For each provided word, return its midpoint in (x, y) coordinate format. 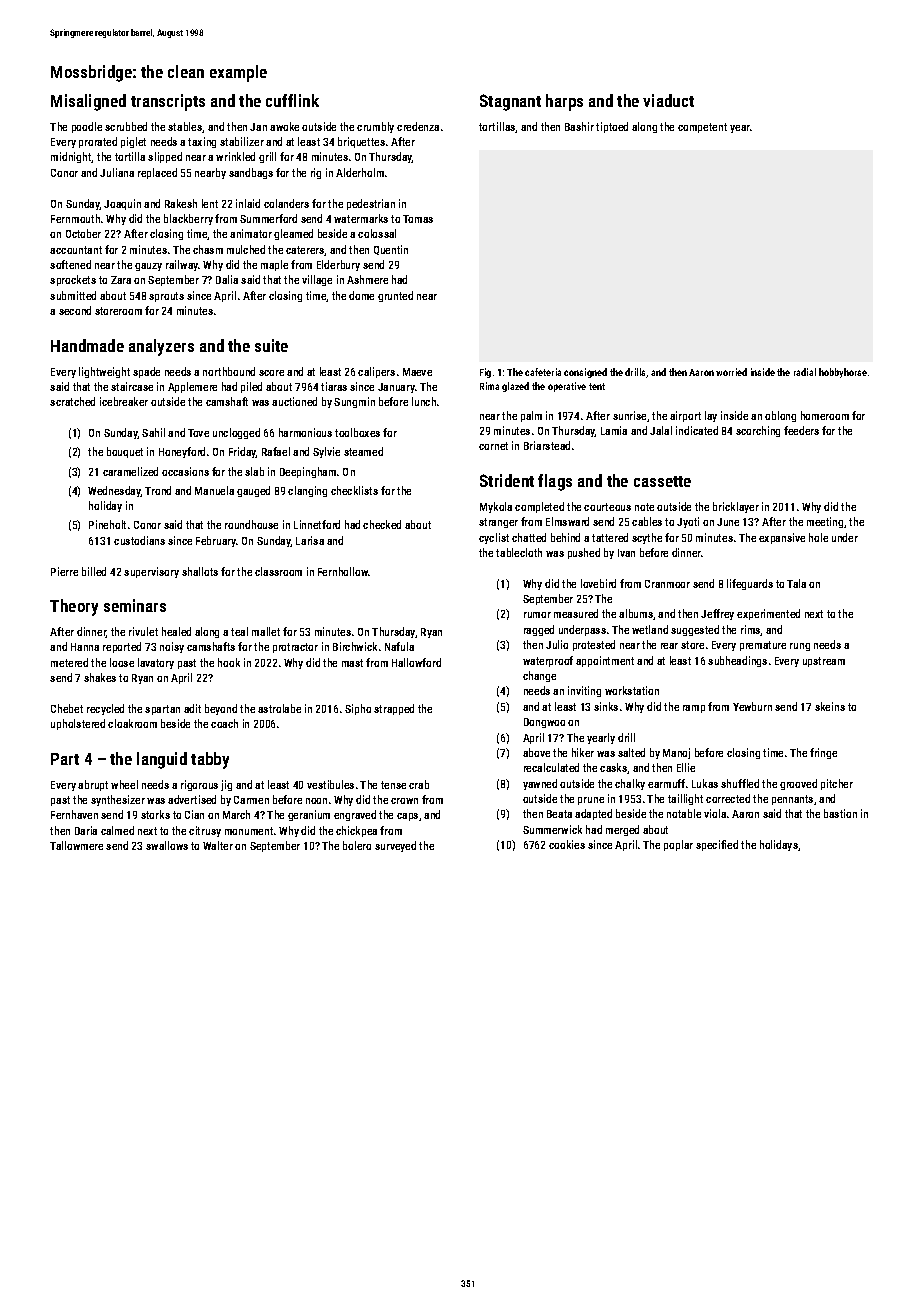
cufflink (292, 100)
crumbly (375, 127)
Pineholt (107, 524)
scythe (647, 538)
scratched (72, 401)
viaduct (668, 100)
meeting (825, 522)
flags (555, 482)
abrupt (93, 785)
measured (576, 613)
